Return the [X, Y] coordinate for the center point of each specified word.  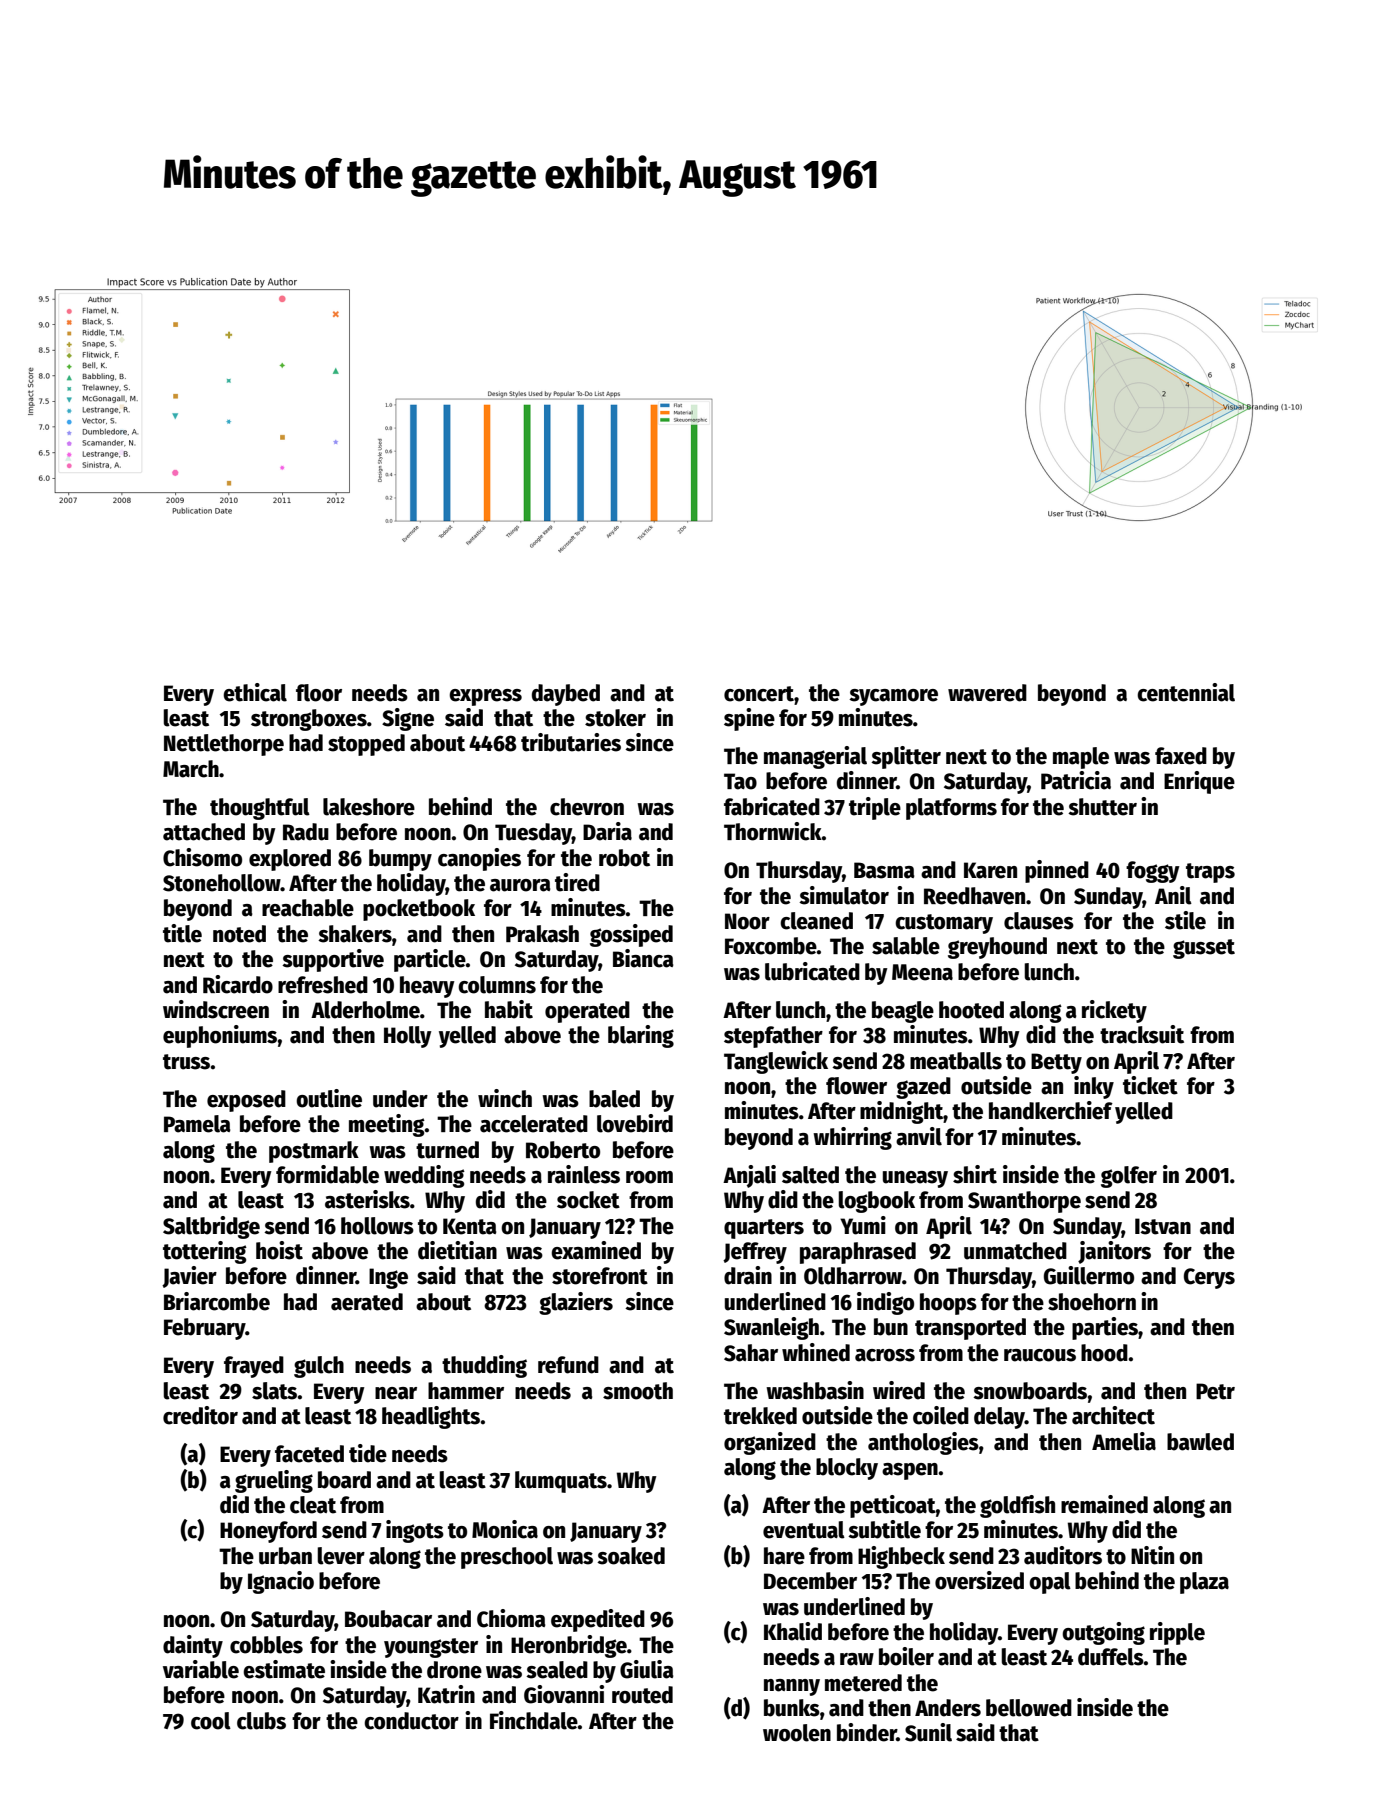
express [485, 697]
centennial [1186, 692]
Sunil [928, 1732]
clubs [261, 1721]
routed [642, 1695]
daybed [566, 695]
